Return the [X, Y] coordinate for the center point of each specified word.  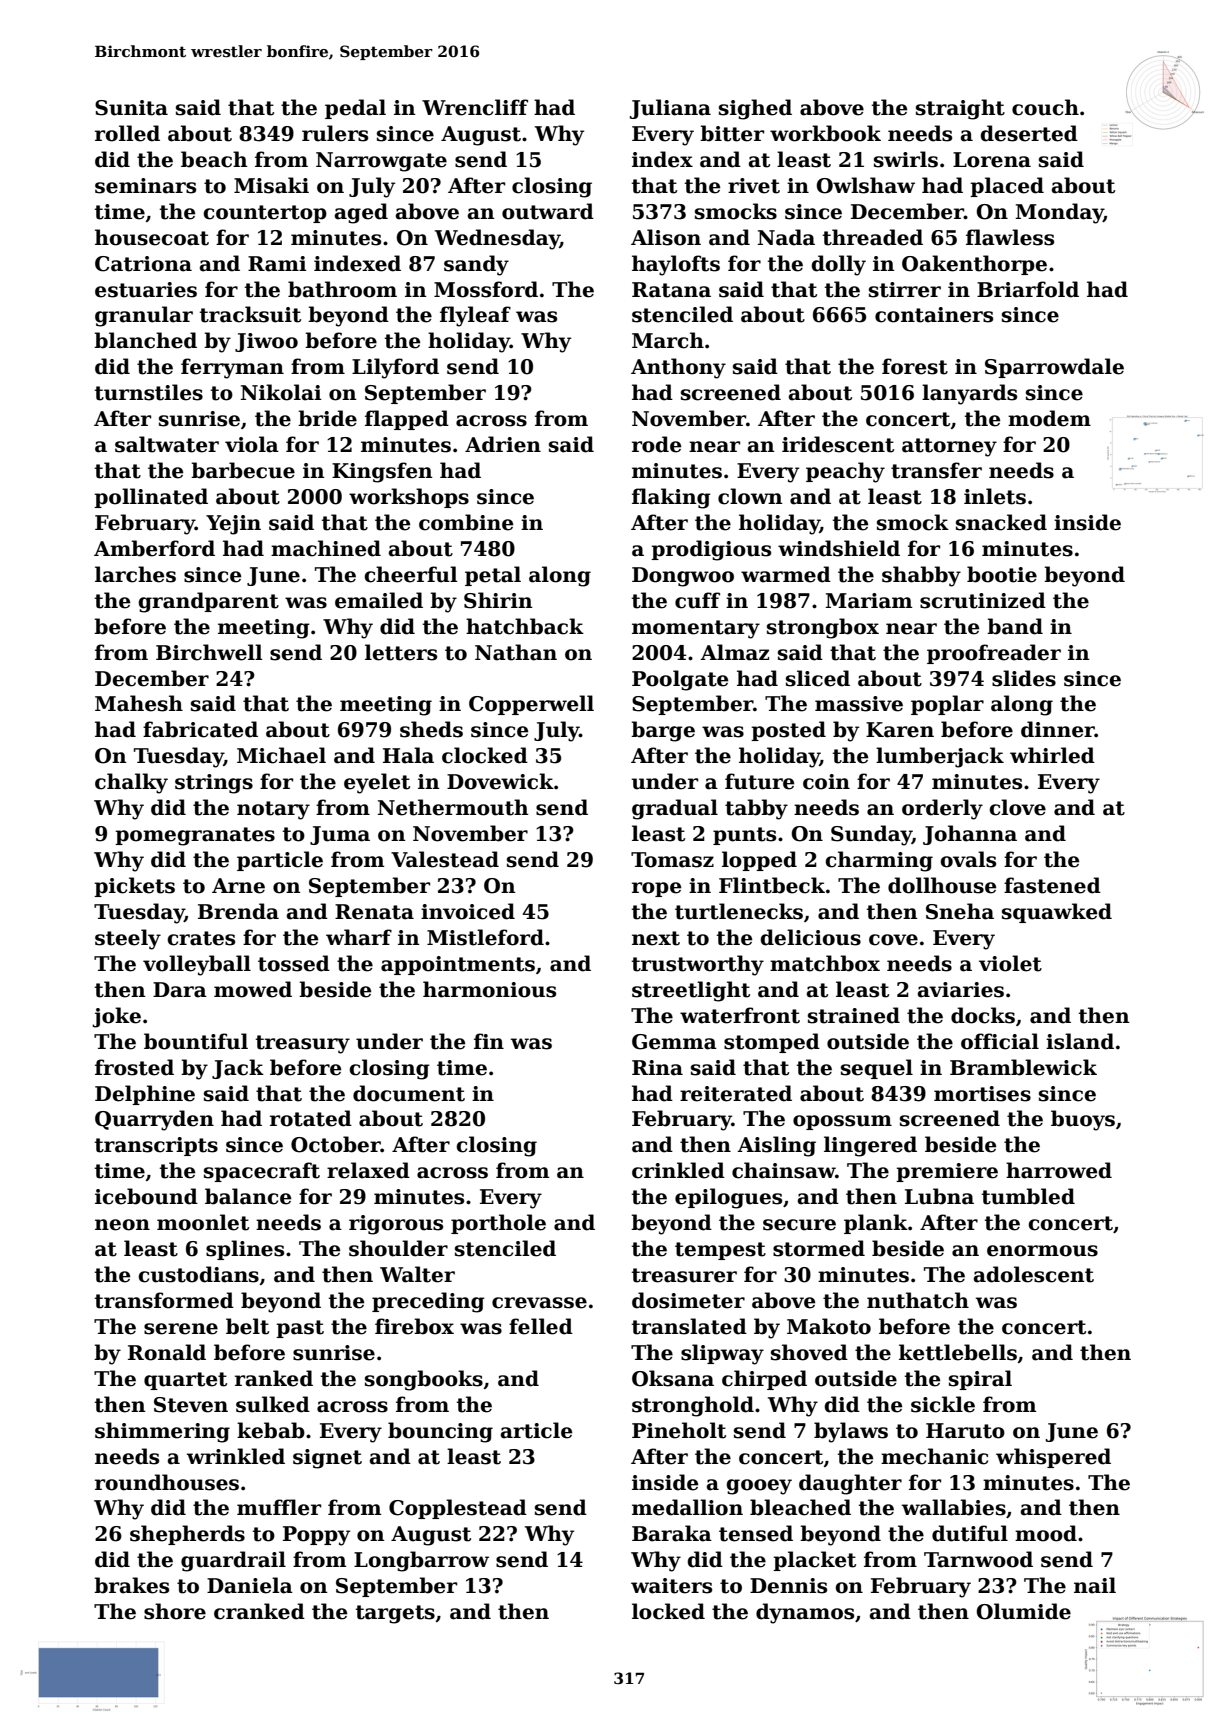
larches [135, 574]
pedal [355, 109]
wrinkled [236, 1456]
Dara [180, 990]
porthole [498, 1224]
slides [1024, 678]
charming [879, 861]
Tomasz [672, 860]
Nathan [516, 652]
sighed [755, 109]
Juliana [670, 109]
